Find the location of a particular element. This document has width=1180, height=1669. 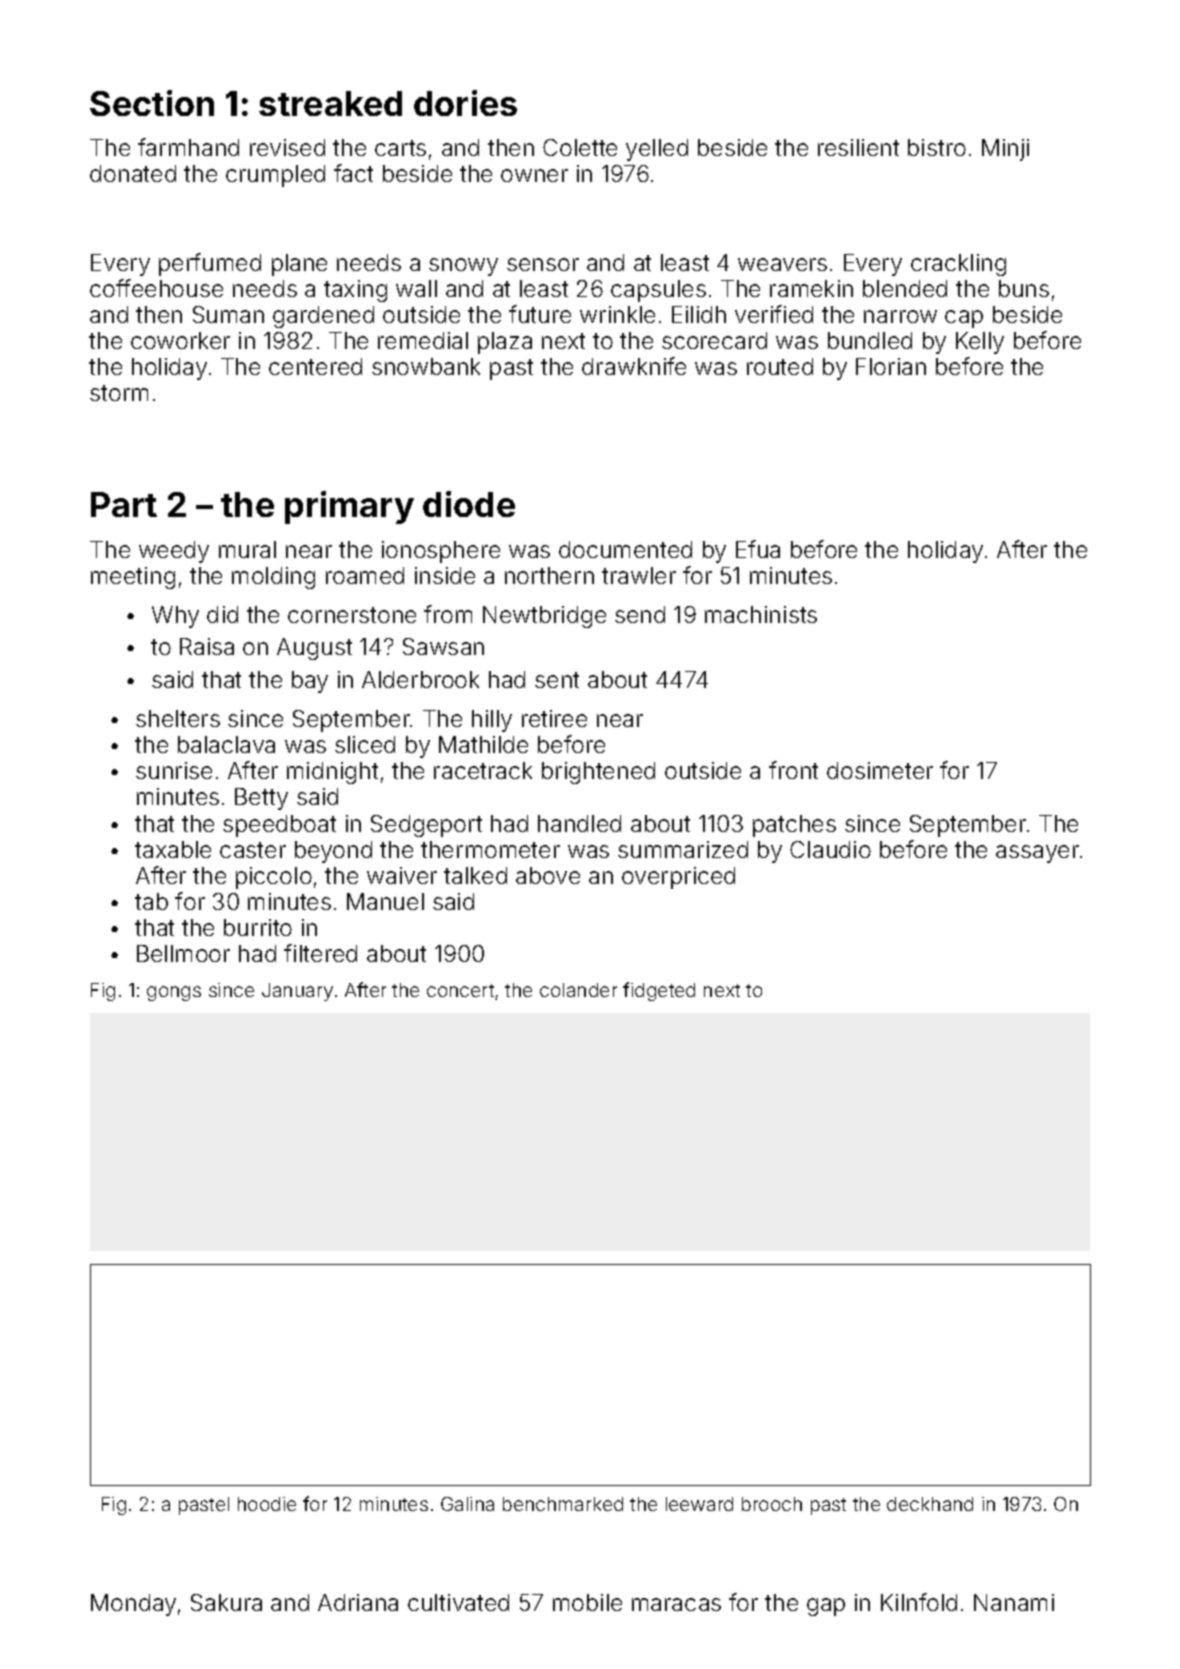

documented is located at coordinates (625, 549).
